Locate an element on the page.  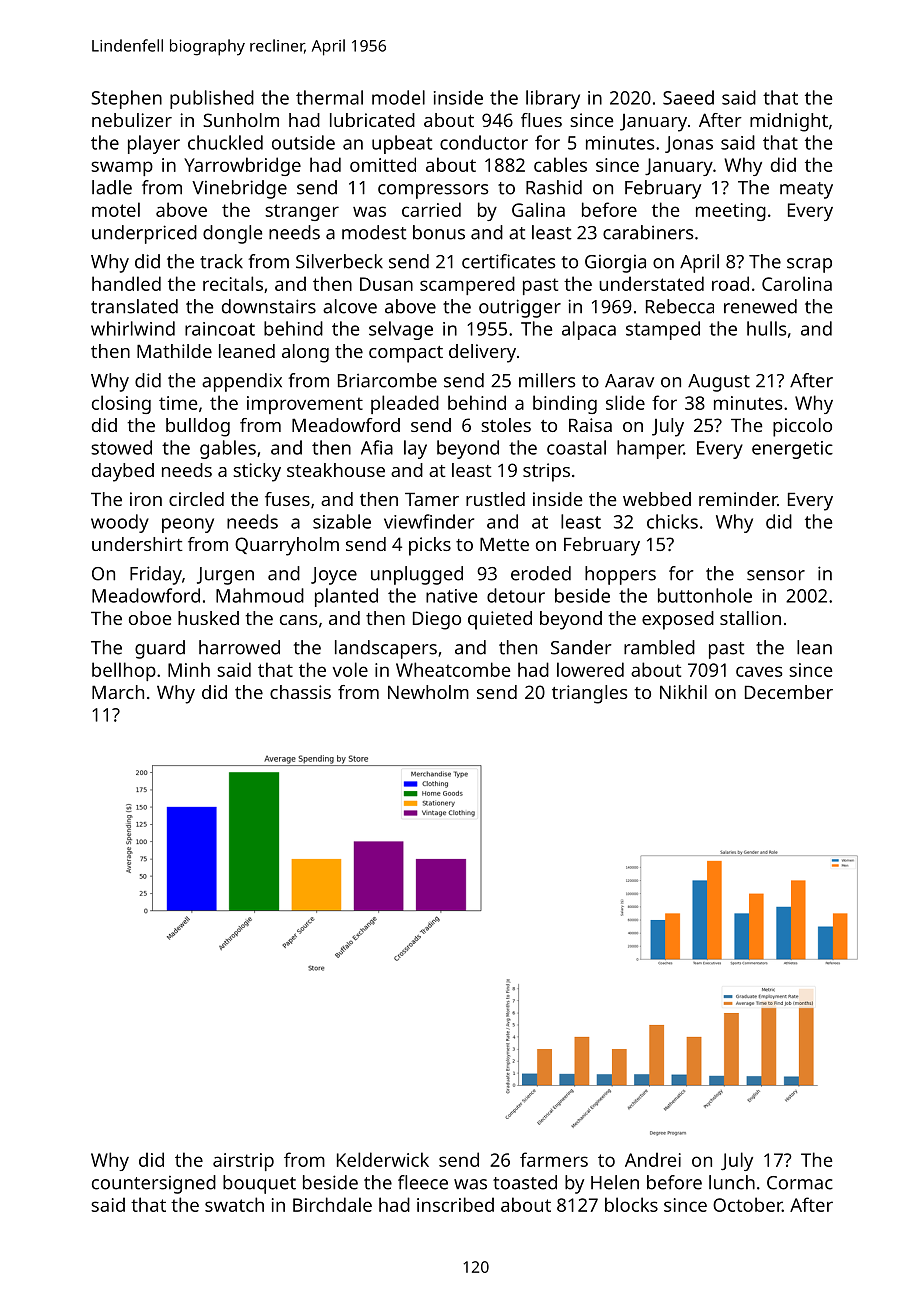
Kelderwick is located at coordinates (383, 1159).
